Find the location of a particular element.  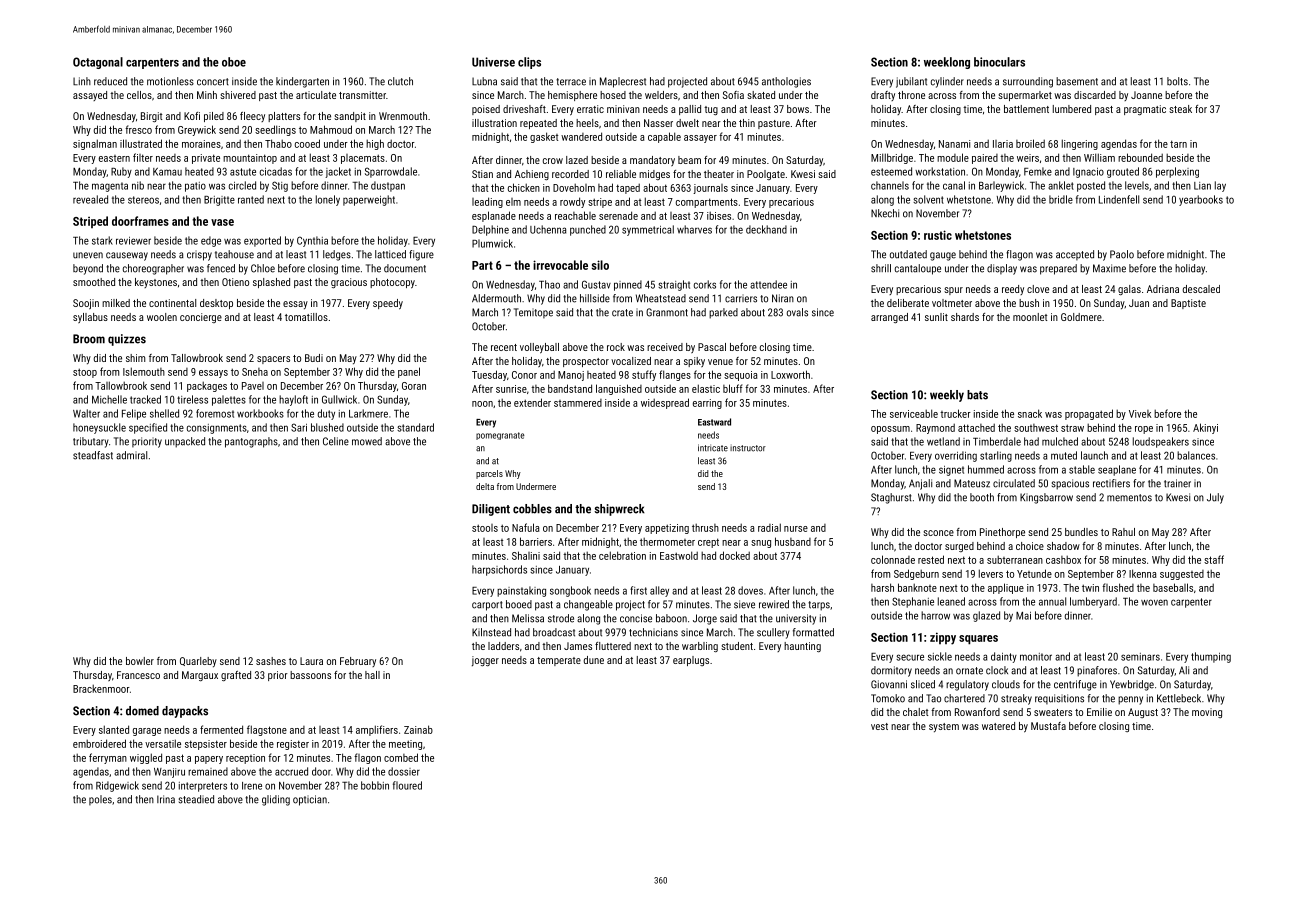

Mustafa is located at coordinates (1048, 726).
